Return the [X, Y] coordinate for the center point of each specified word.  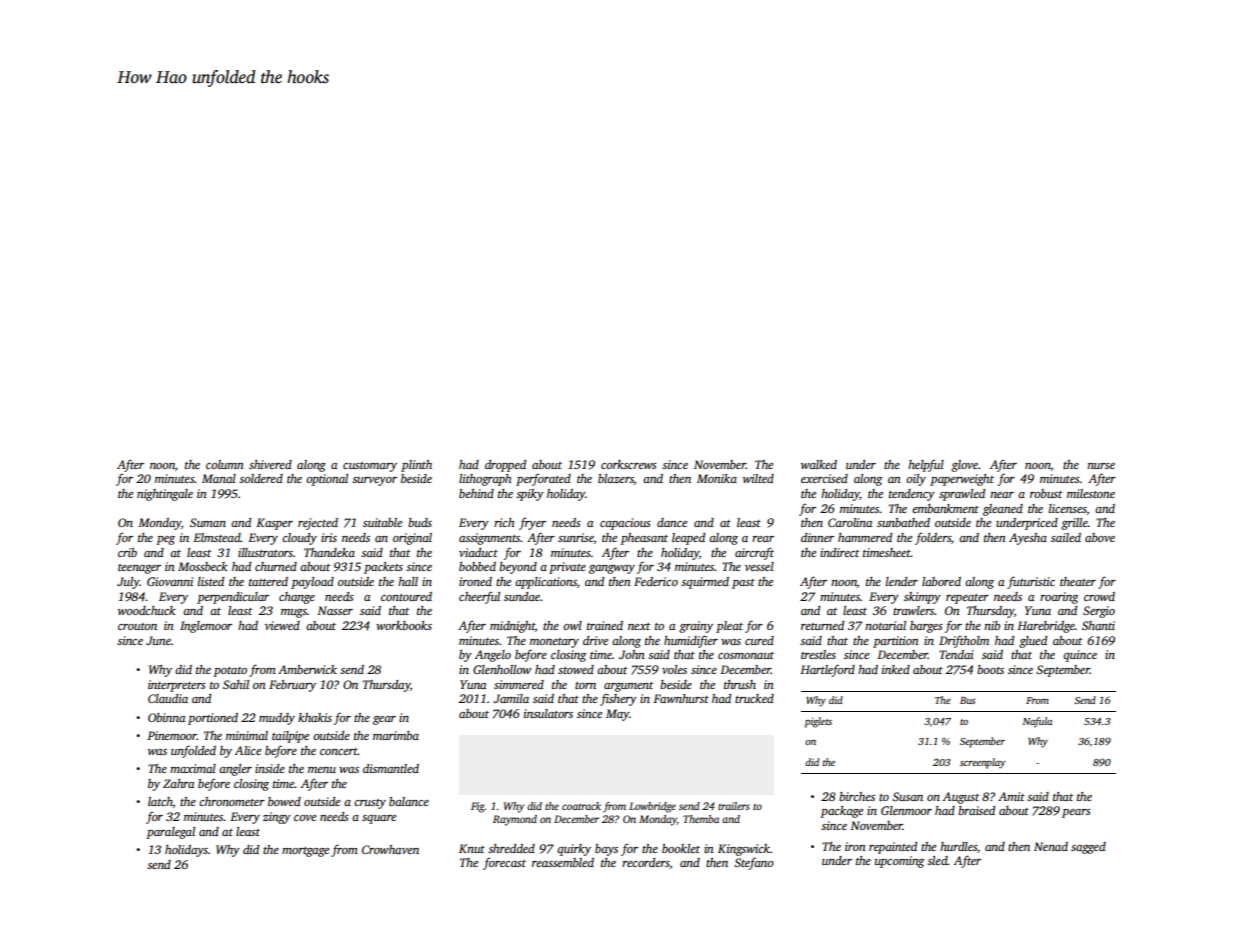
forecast [504, 864]
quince [1080, 656]
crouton [137, 626]
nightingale [165, 495]
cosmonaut [746, 655]
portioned [213, 719]
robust [1046, 493]
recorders [646, 862]
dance [672, 522]
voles [674, 669]
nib [992, 625]
